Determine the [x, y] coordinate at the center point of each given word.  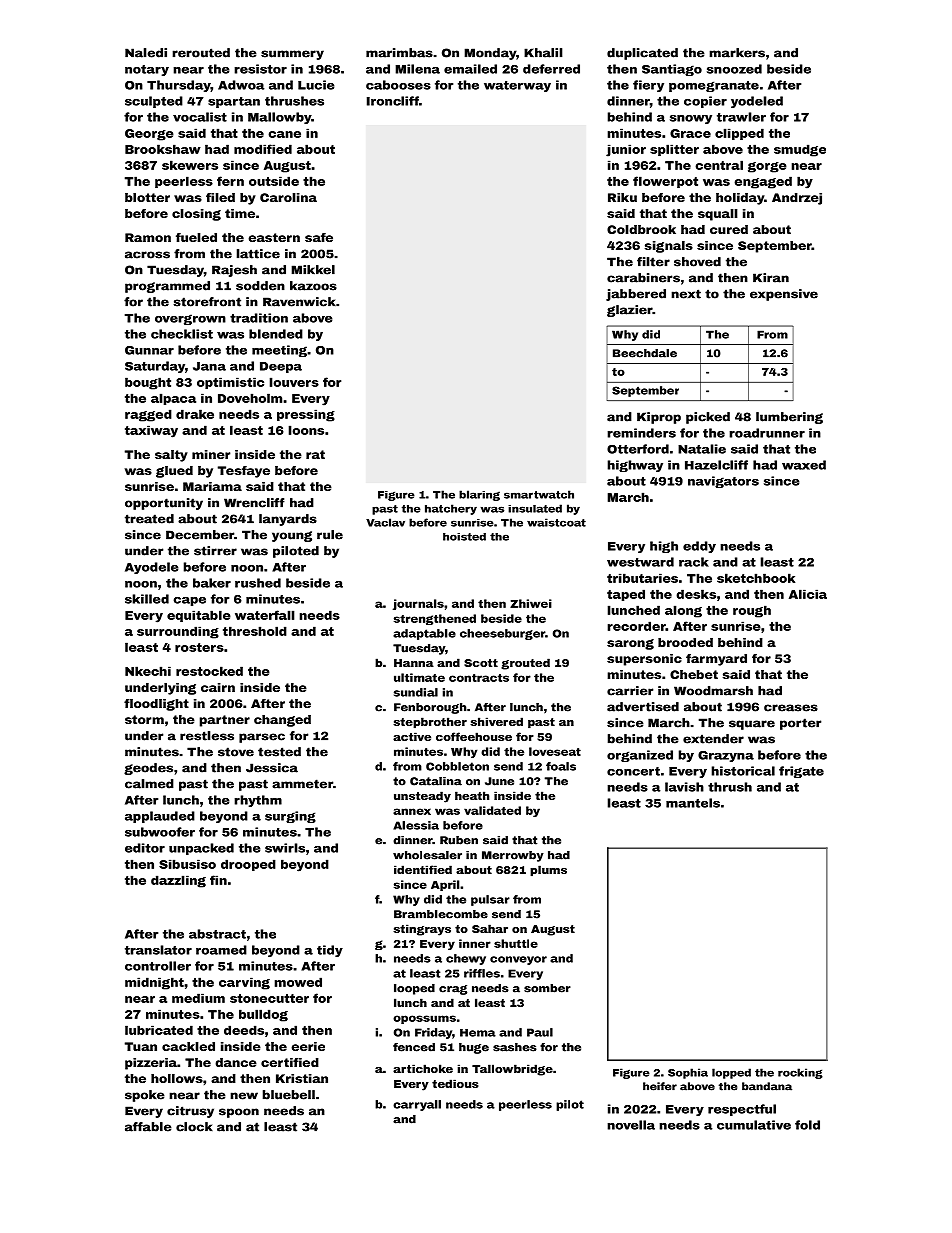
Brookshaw [163, 149]
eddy [699, 547]
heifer [660, 1086]
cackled [188, 1046]
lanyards [288, 520]
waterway [517, 86]
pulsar [490, 900]
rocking [800, 1073]
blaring [479, 495]
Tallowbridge [512, 1070]
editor [145, 848]
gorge [767, 167]
